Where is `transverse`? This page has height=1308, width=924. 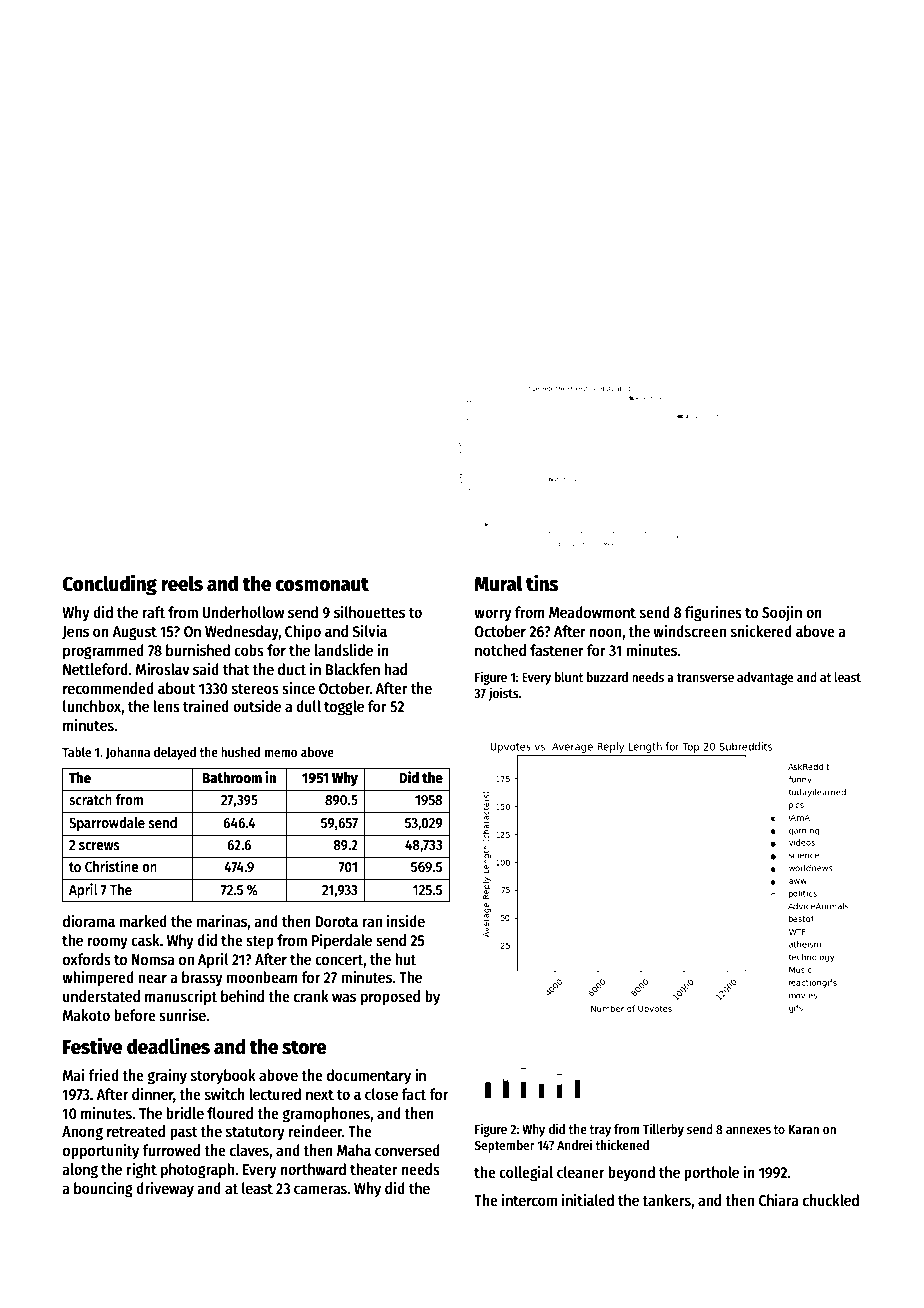
transverse is located at coordinates (705, 677).
